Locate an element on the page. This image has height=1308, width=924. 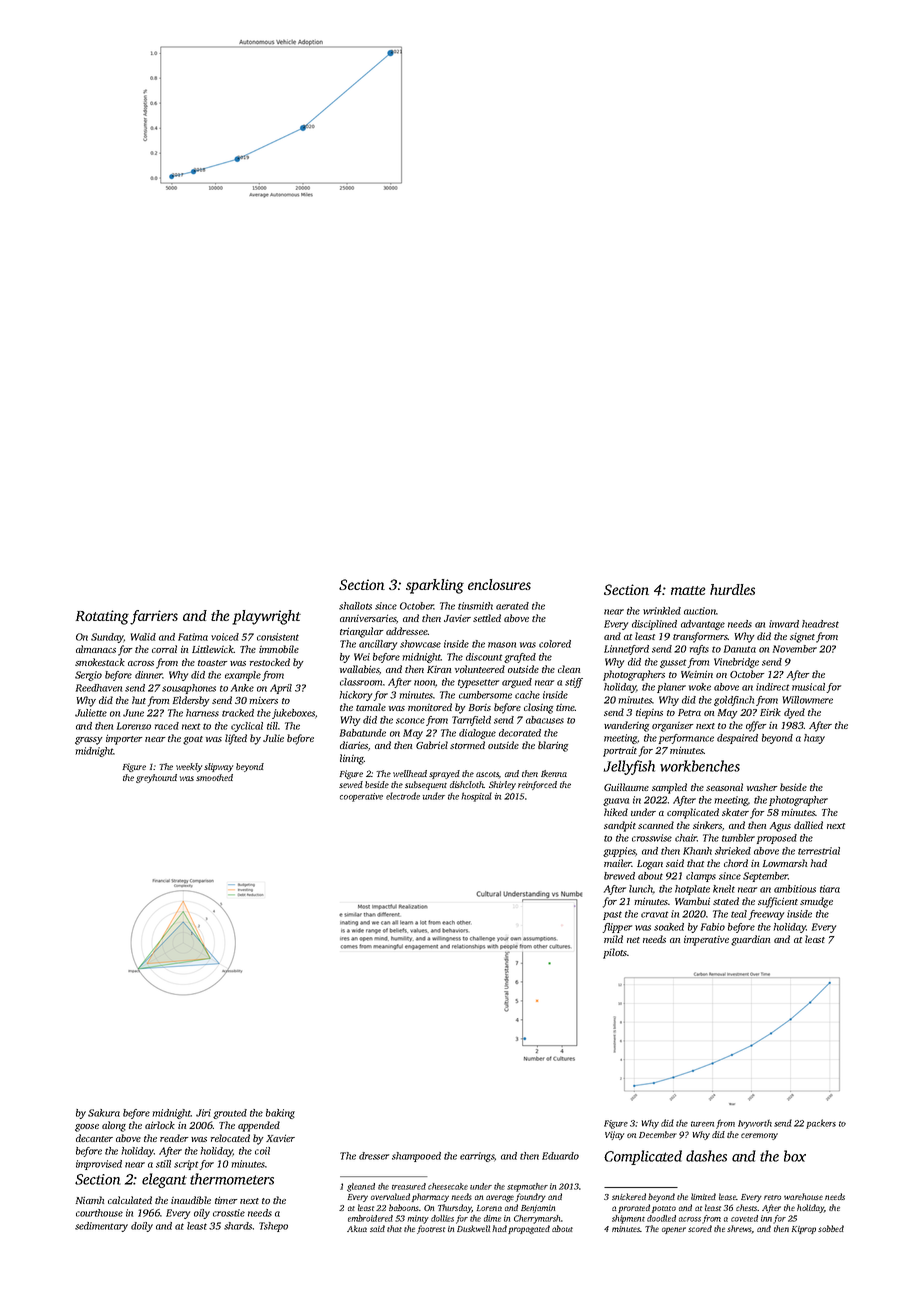
hurdles is located at coordinates (732, 589).
